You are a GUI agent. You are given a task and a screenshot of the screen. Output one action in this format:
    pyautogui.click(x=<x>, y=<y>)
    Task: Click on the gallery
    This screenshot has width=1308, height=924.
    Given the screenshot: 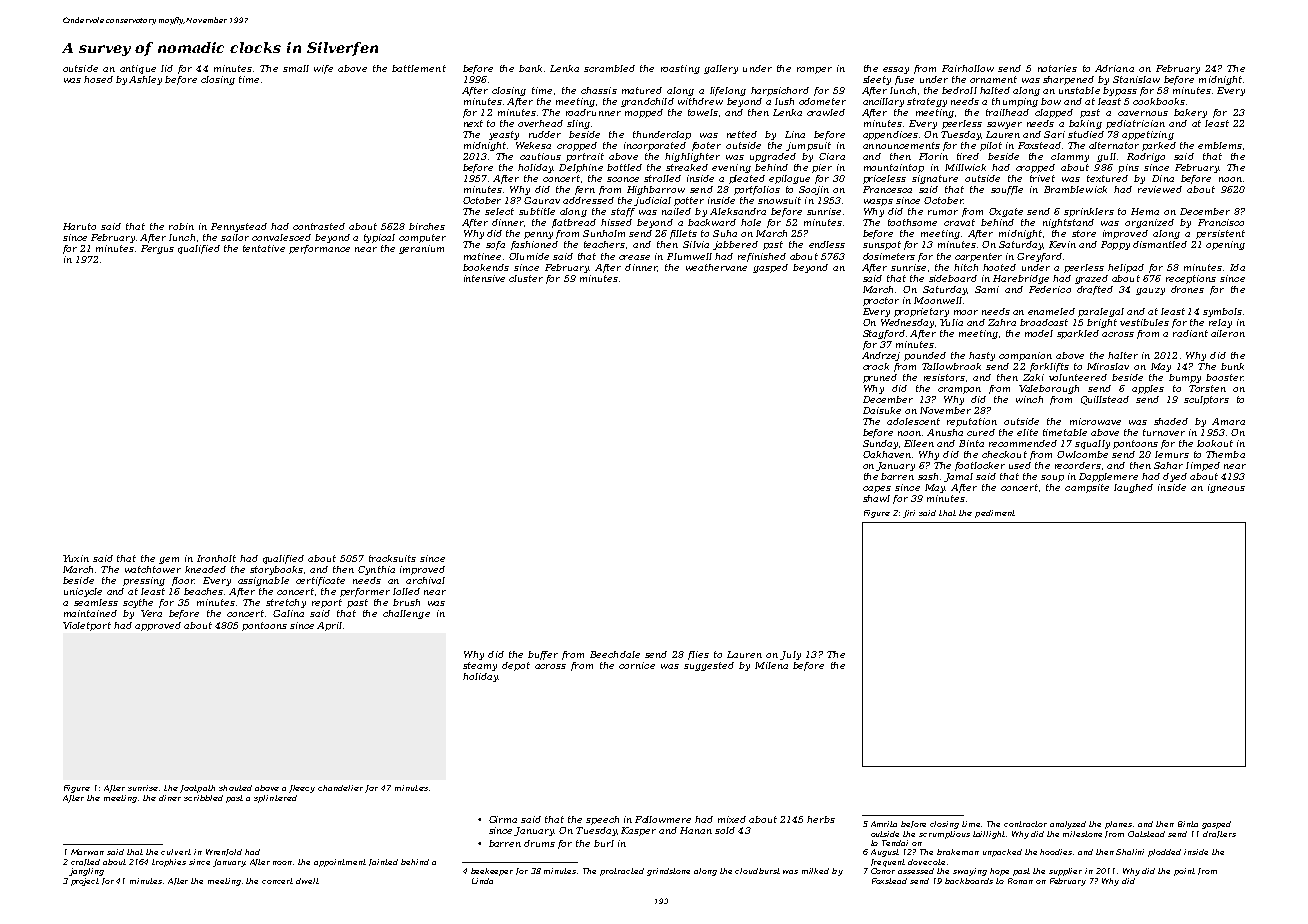 What is the action you would take?
    pyautogui.click(x=721, y=69)
